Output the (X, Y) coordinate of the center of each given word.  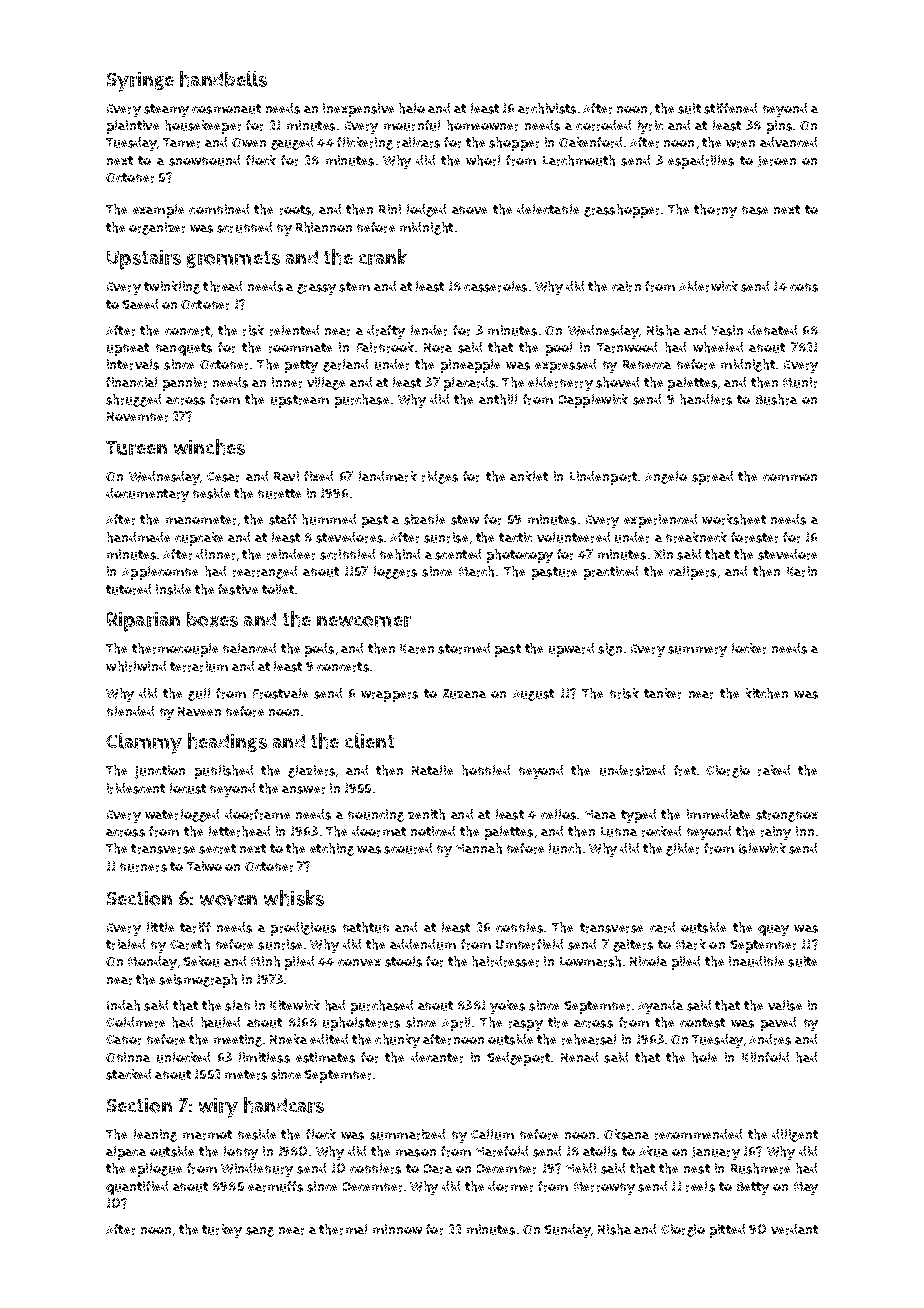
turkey (222, 1231)
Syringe (140, 82)
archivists (547, 108)
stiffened (730, 108)
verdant (794, 1229)
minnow (397, 1229)
